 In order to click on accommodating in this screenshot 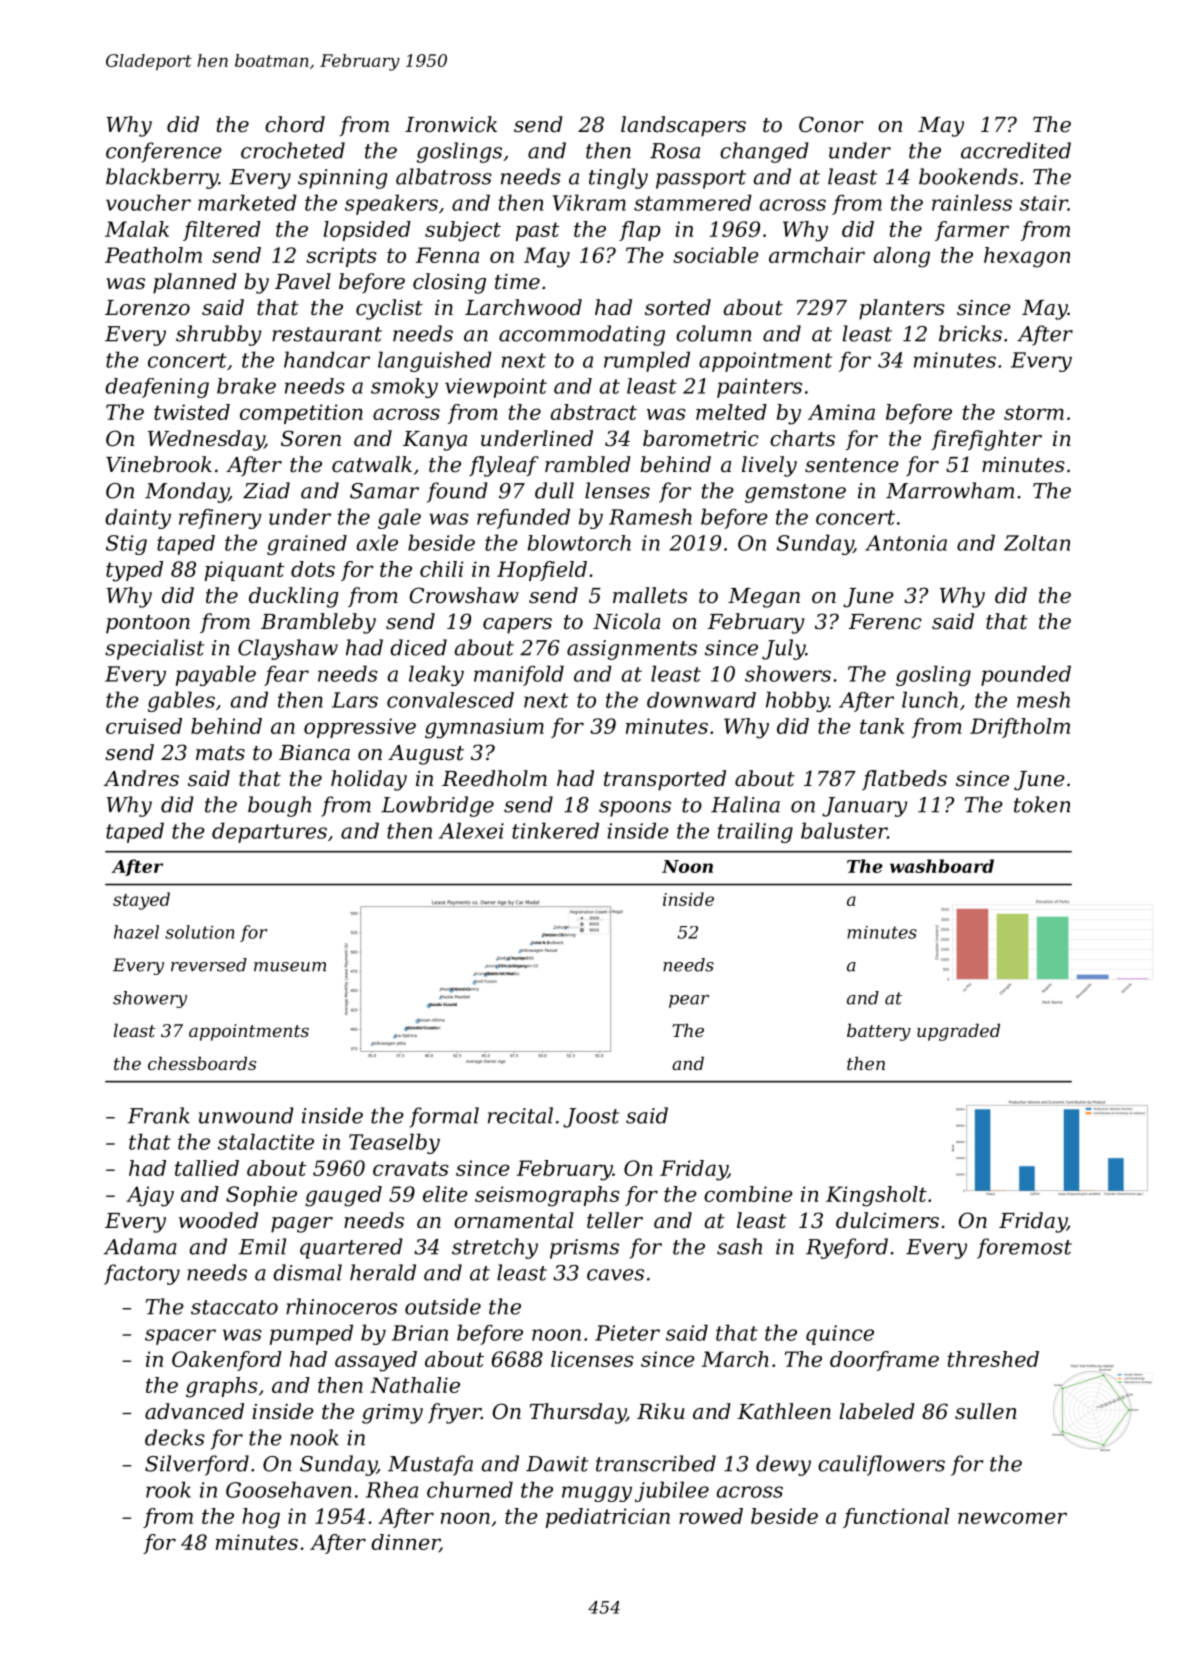, I will do `click(582, 335)`.
